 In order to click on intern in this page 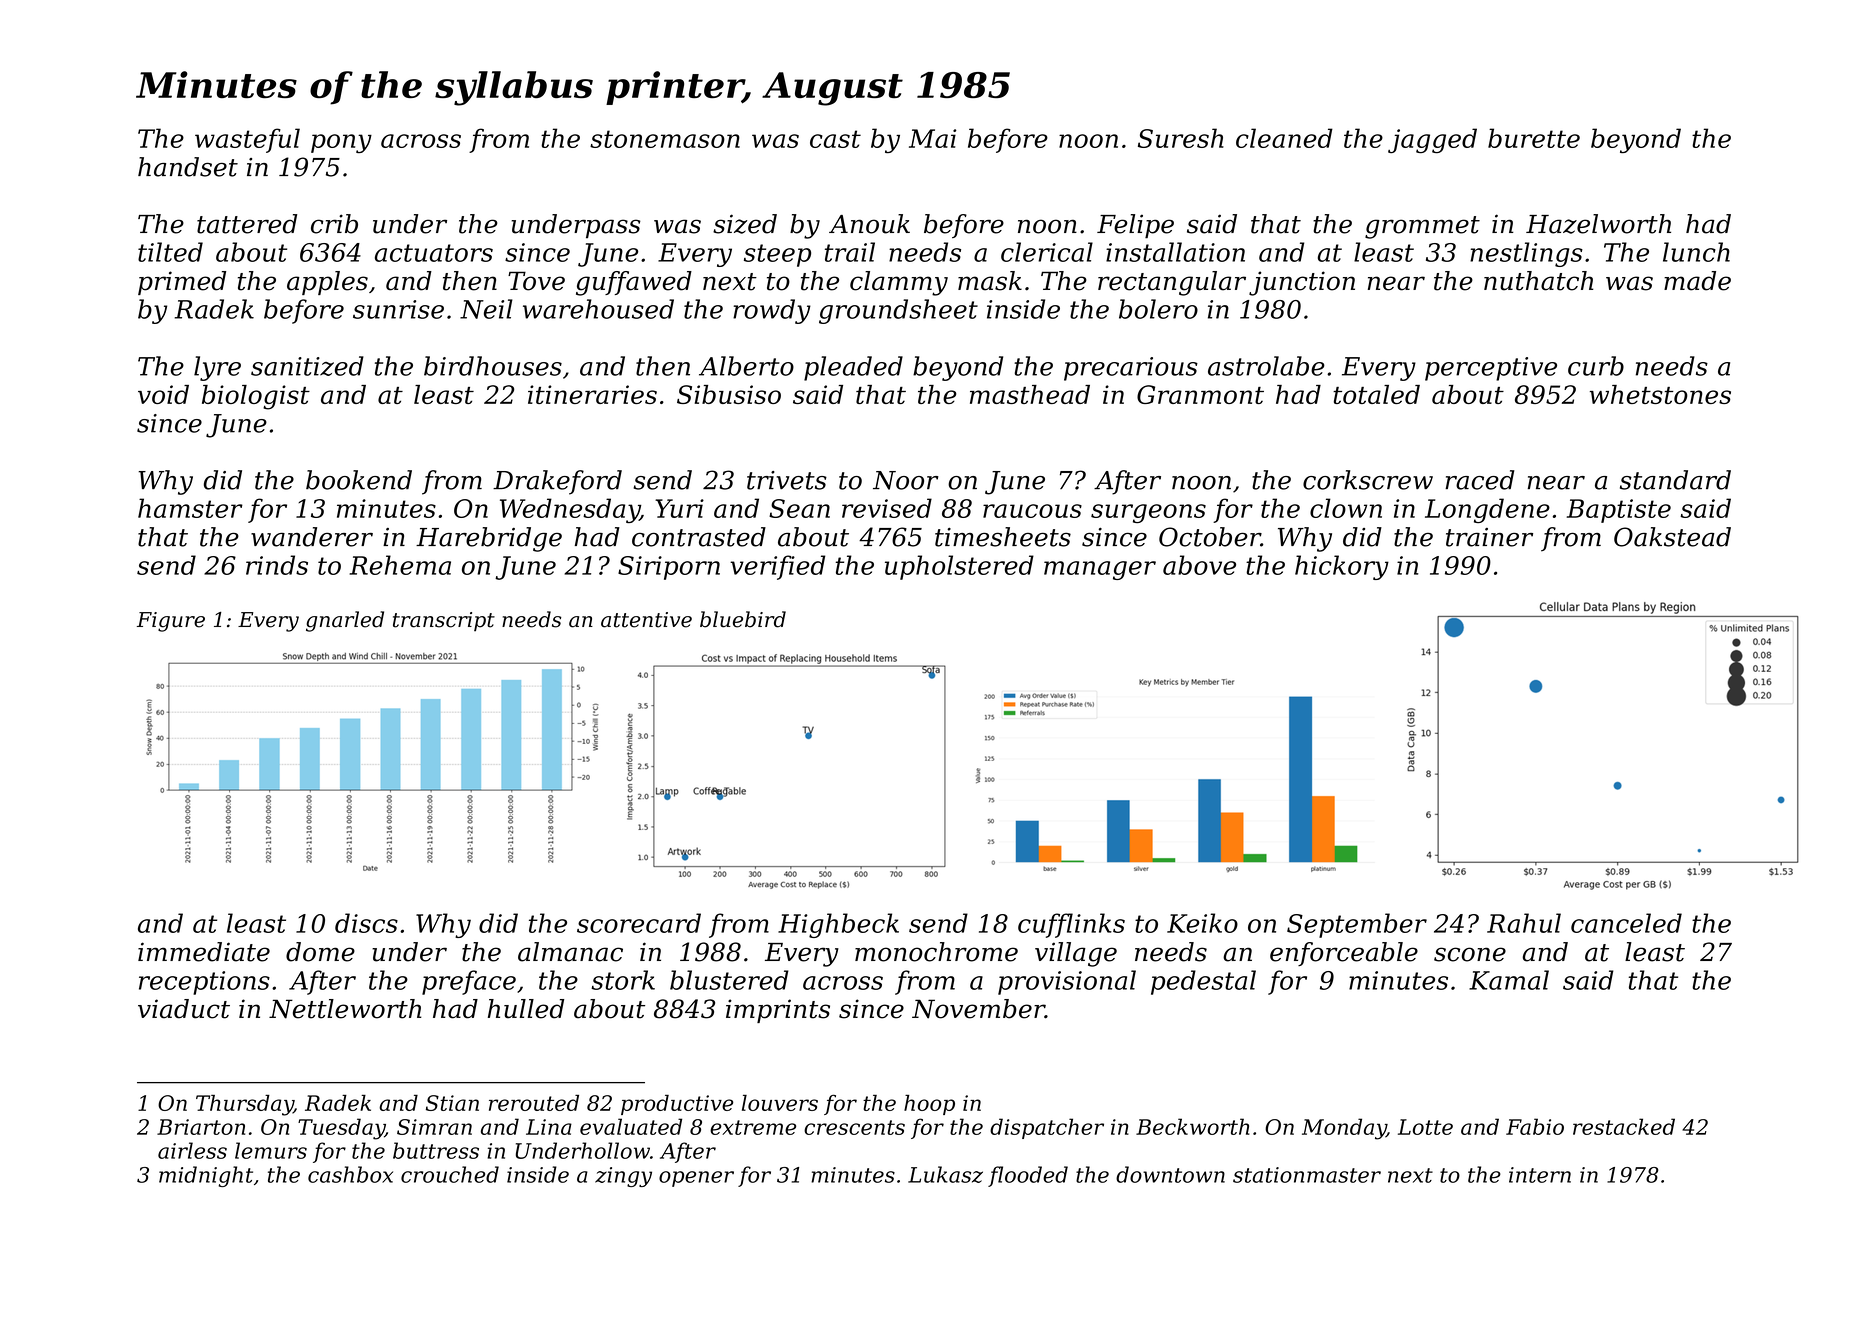, I will do `click(1540, 1175)`.
